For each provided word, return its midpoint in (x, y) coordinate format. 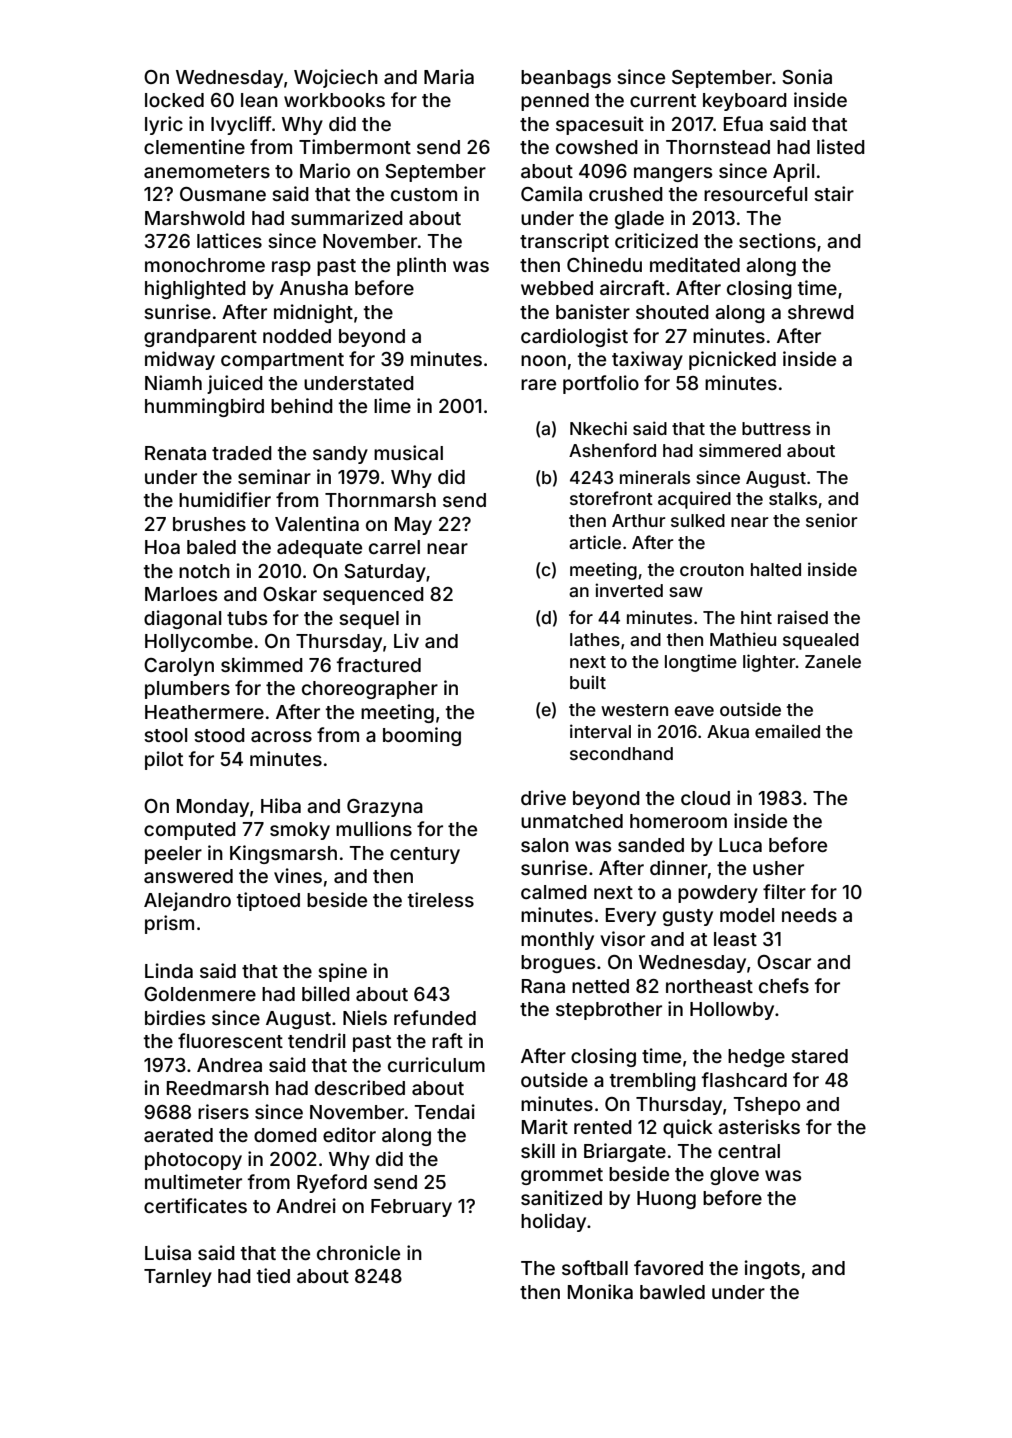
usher (778, 868)
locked (174, 100)
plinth (421, 266)
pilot (164, 760)
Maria (449, 76)
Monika (600, 1291)
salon (545, 845)
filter (784, 891)
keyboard (745, 102)
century (425, 855)
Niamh (173, 382)
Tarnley (178, 1278)
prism (169, 924)
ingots (772, 1269)
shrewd (821, 312)
